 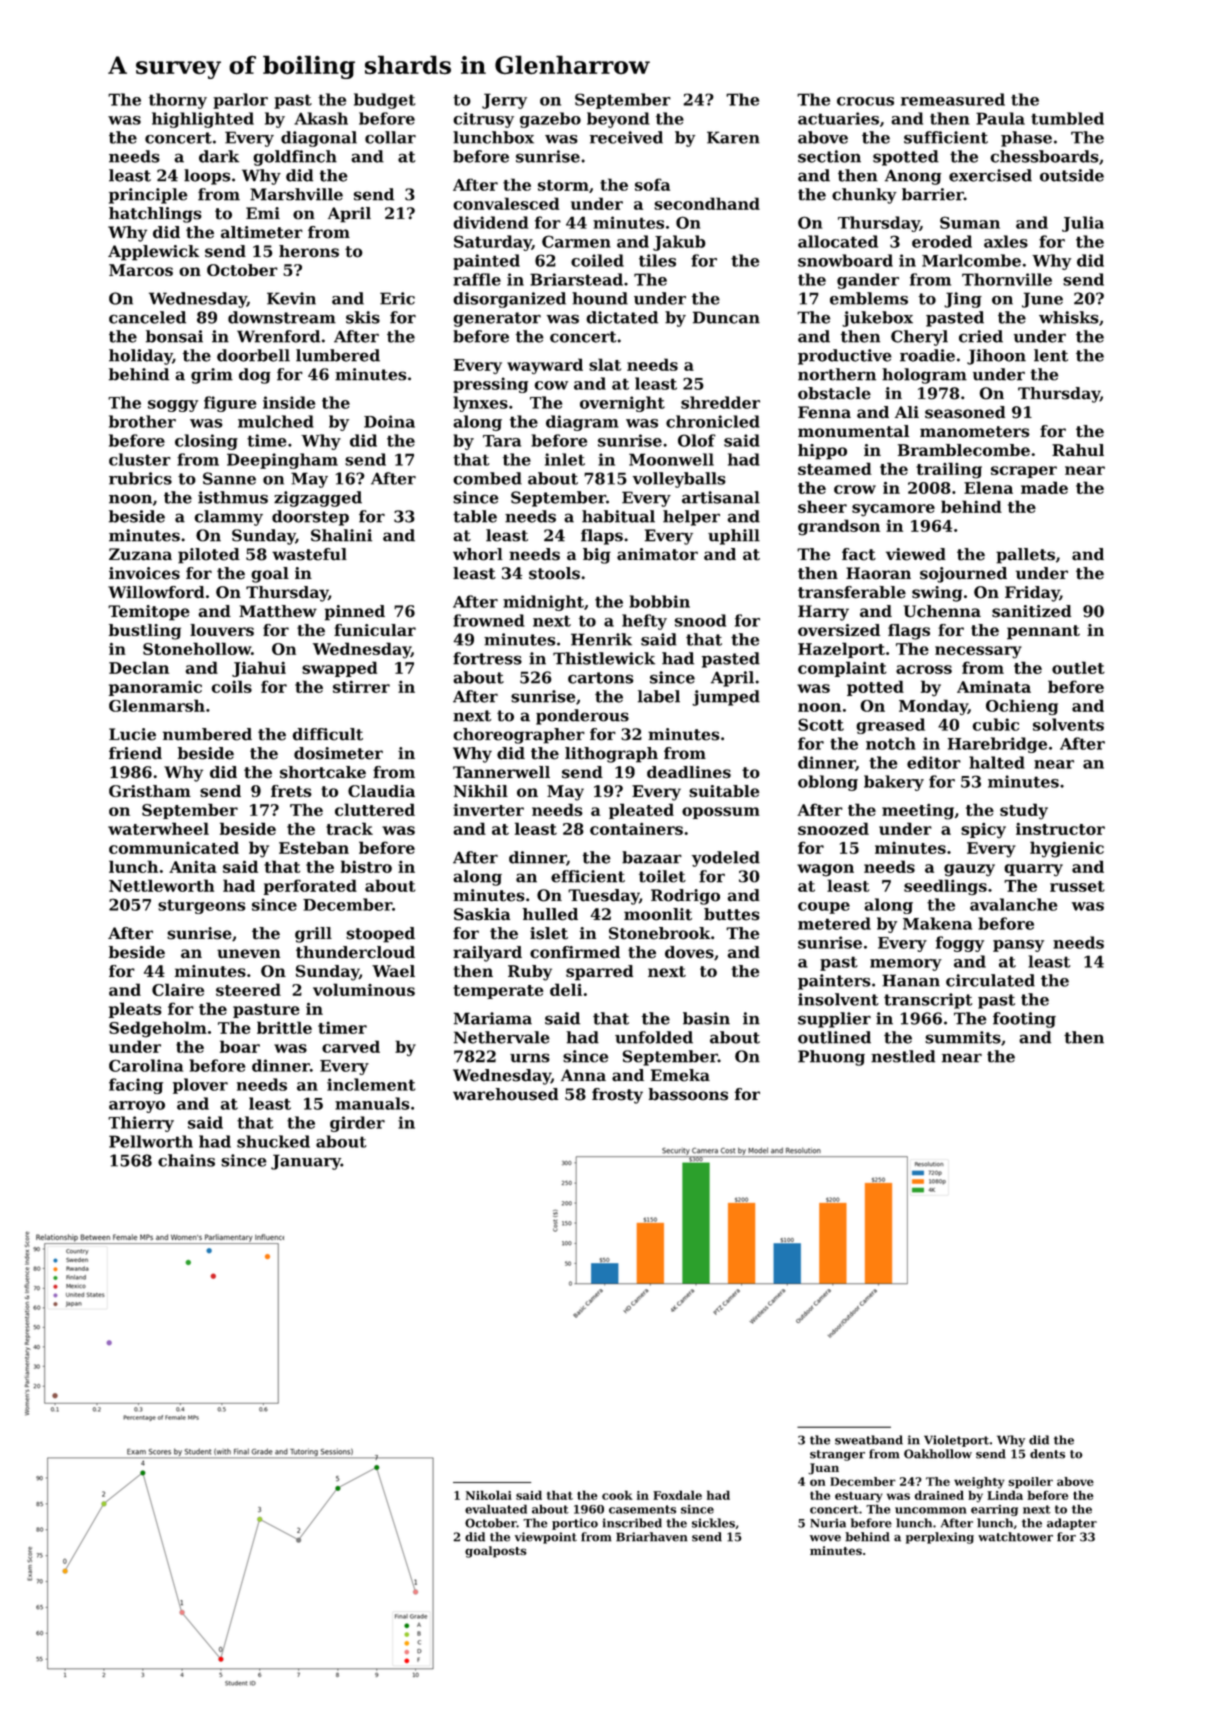 I want to click on northern, so click(x=837, y=374).
